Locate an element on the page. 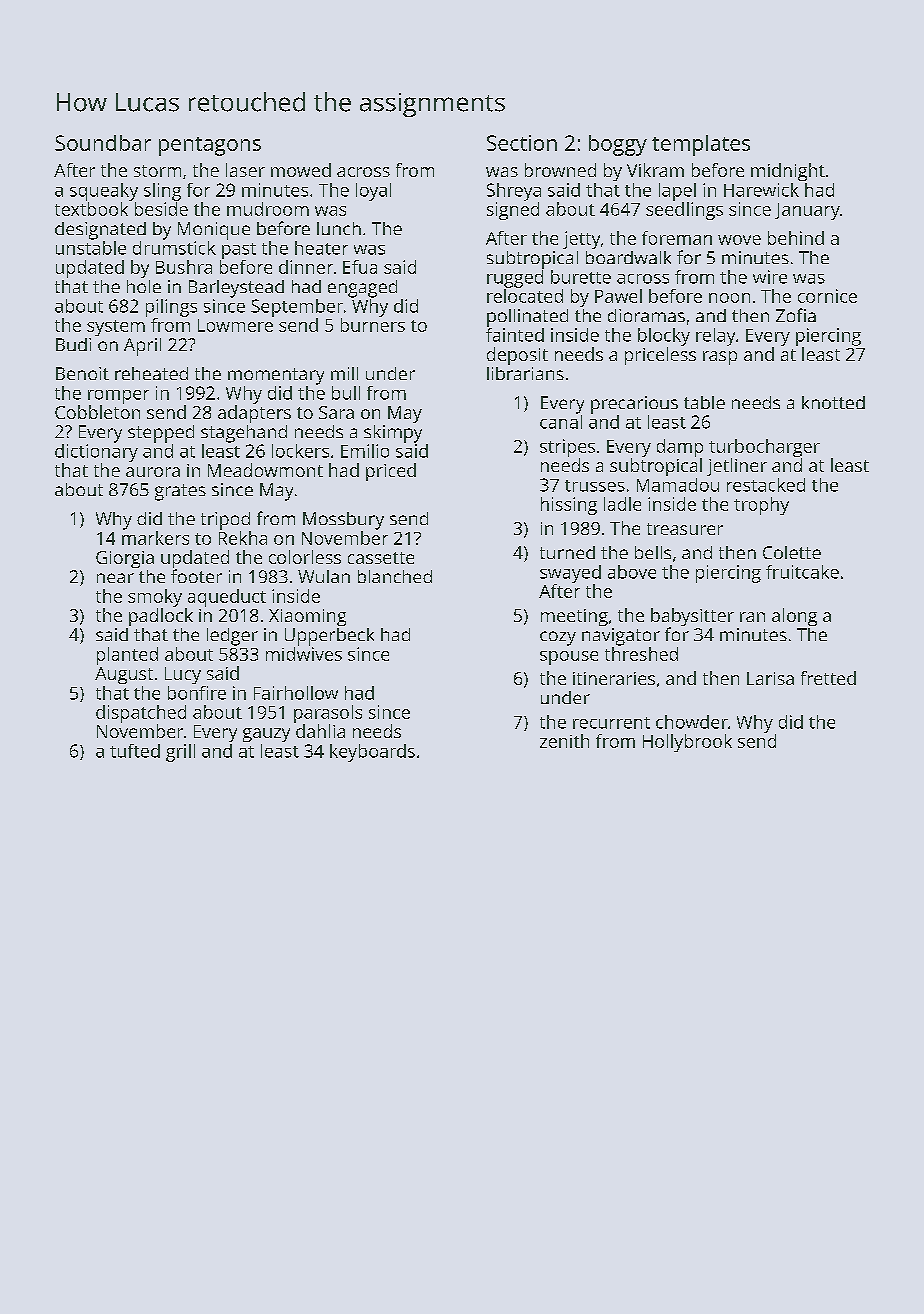 The height and width of the page is (1314, 924). Soundbar is located at coordinates (103, 143).
